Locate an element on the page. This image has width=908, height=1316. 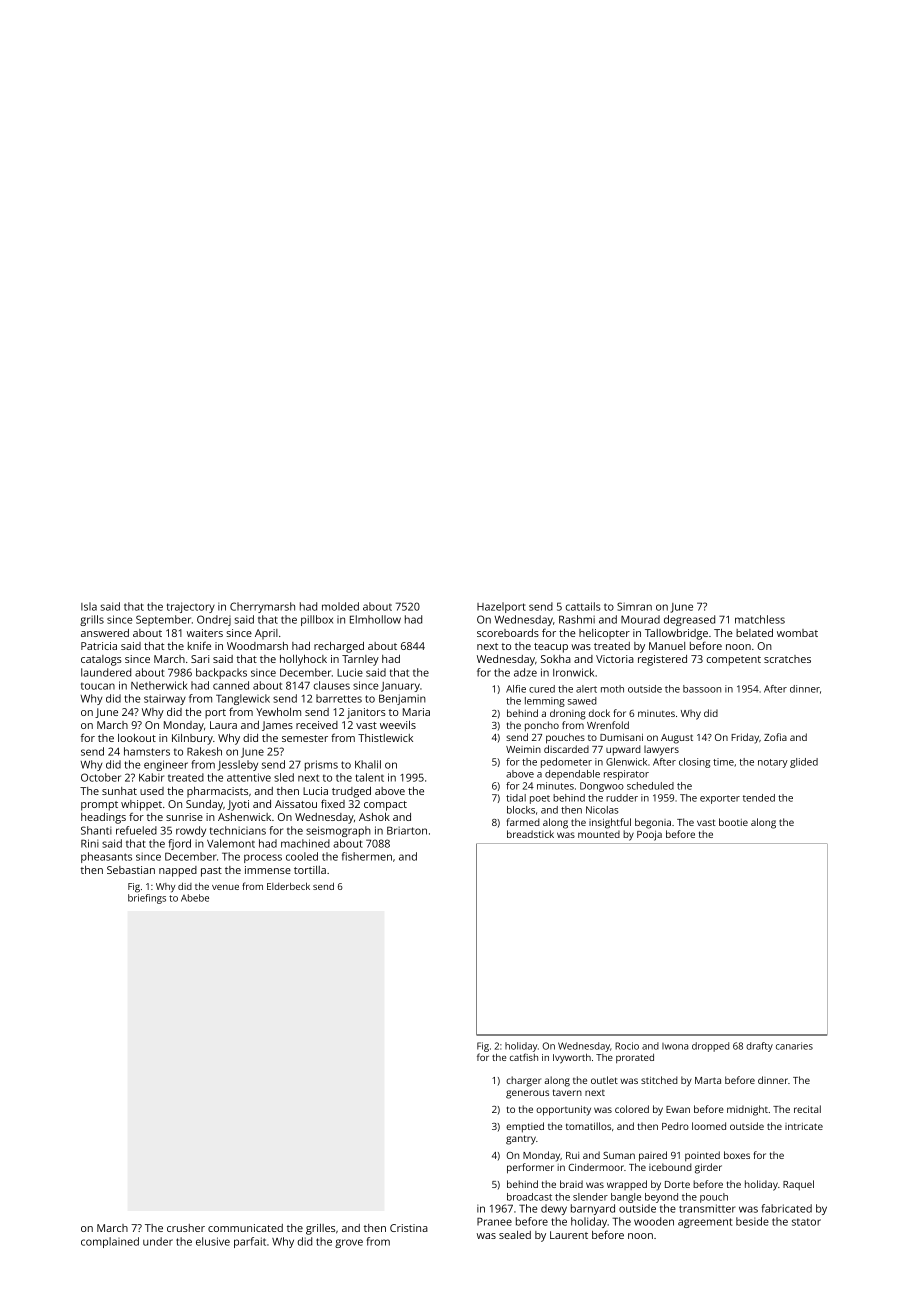
canaries is located at coordinates (794, 1046).
